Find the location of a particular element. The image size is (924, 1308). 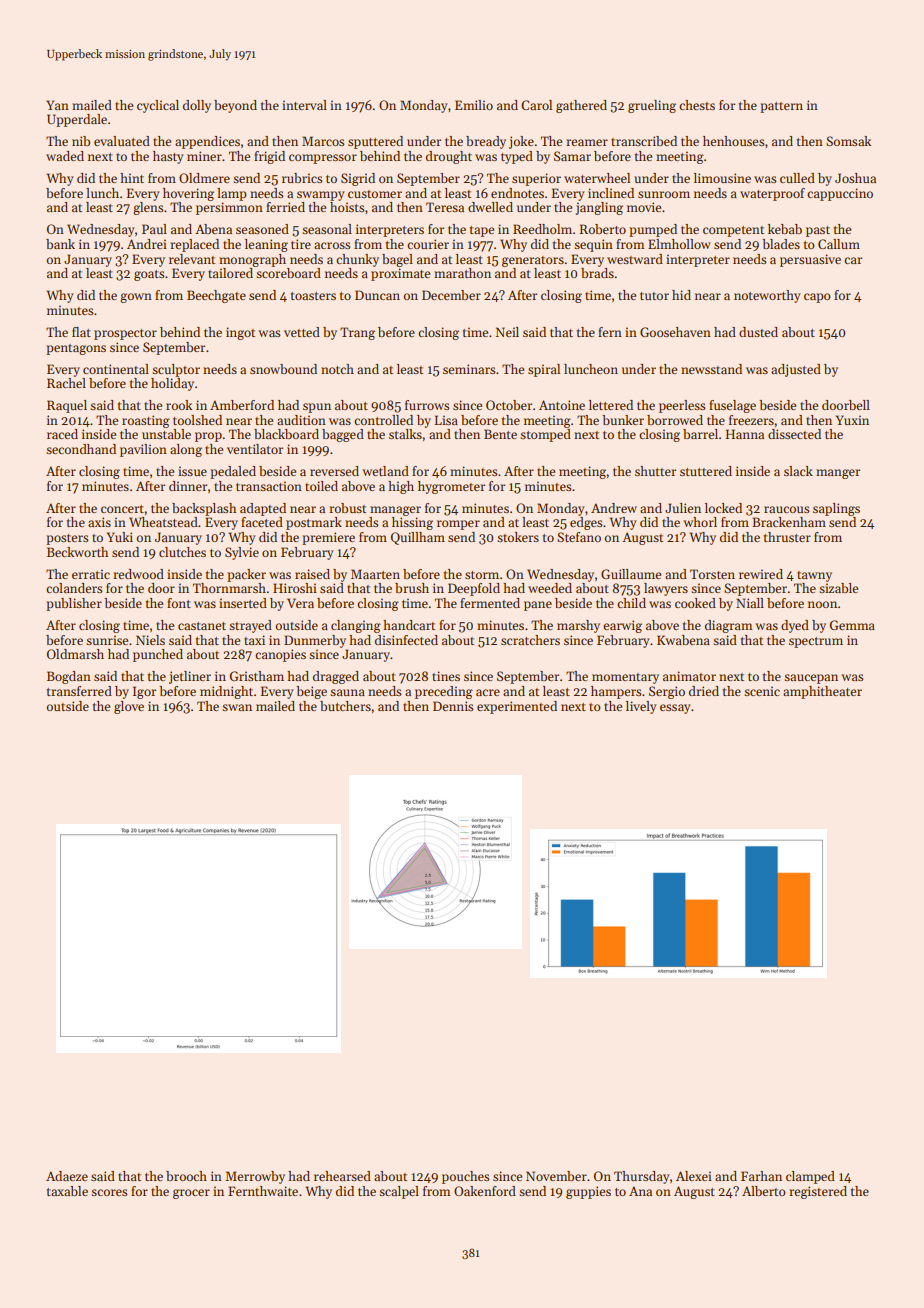

stuttered is located at coordinates (706, 471).
